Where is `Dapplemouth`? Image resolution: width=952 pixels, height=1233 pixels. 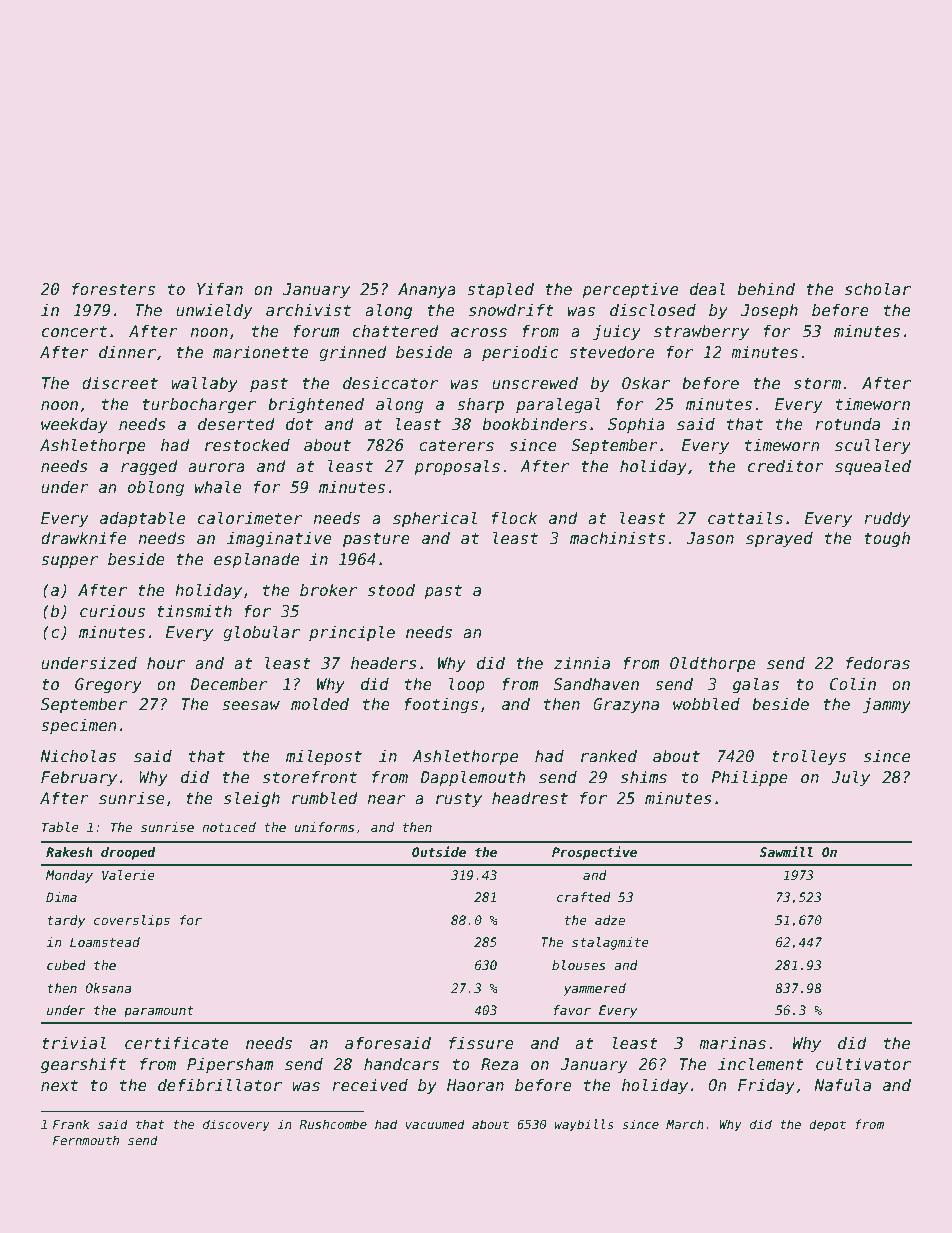
Dapplemouth is located at coordinates (473, 778).
